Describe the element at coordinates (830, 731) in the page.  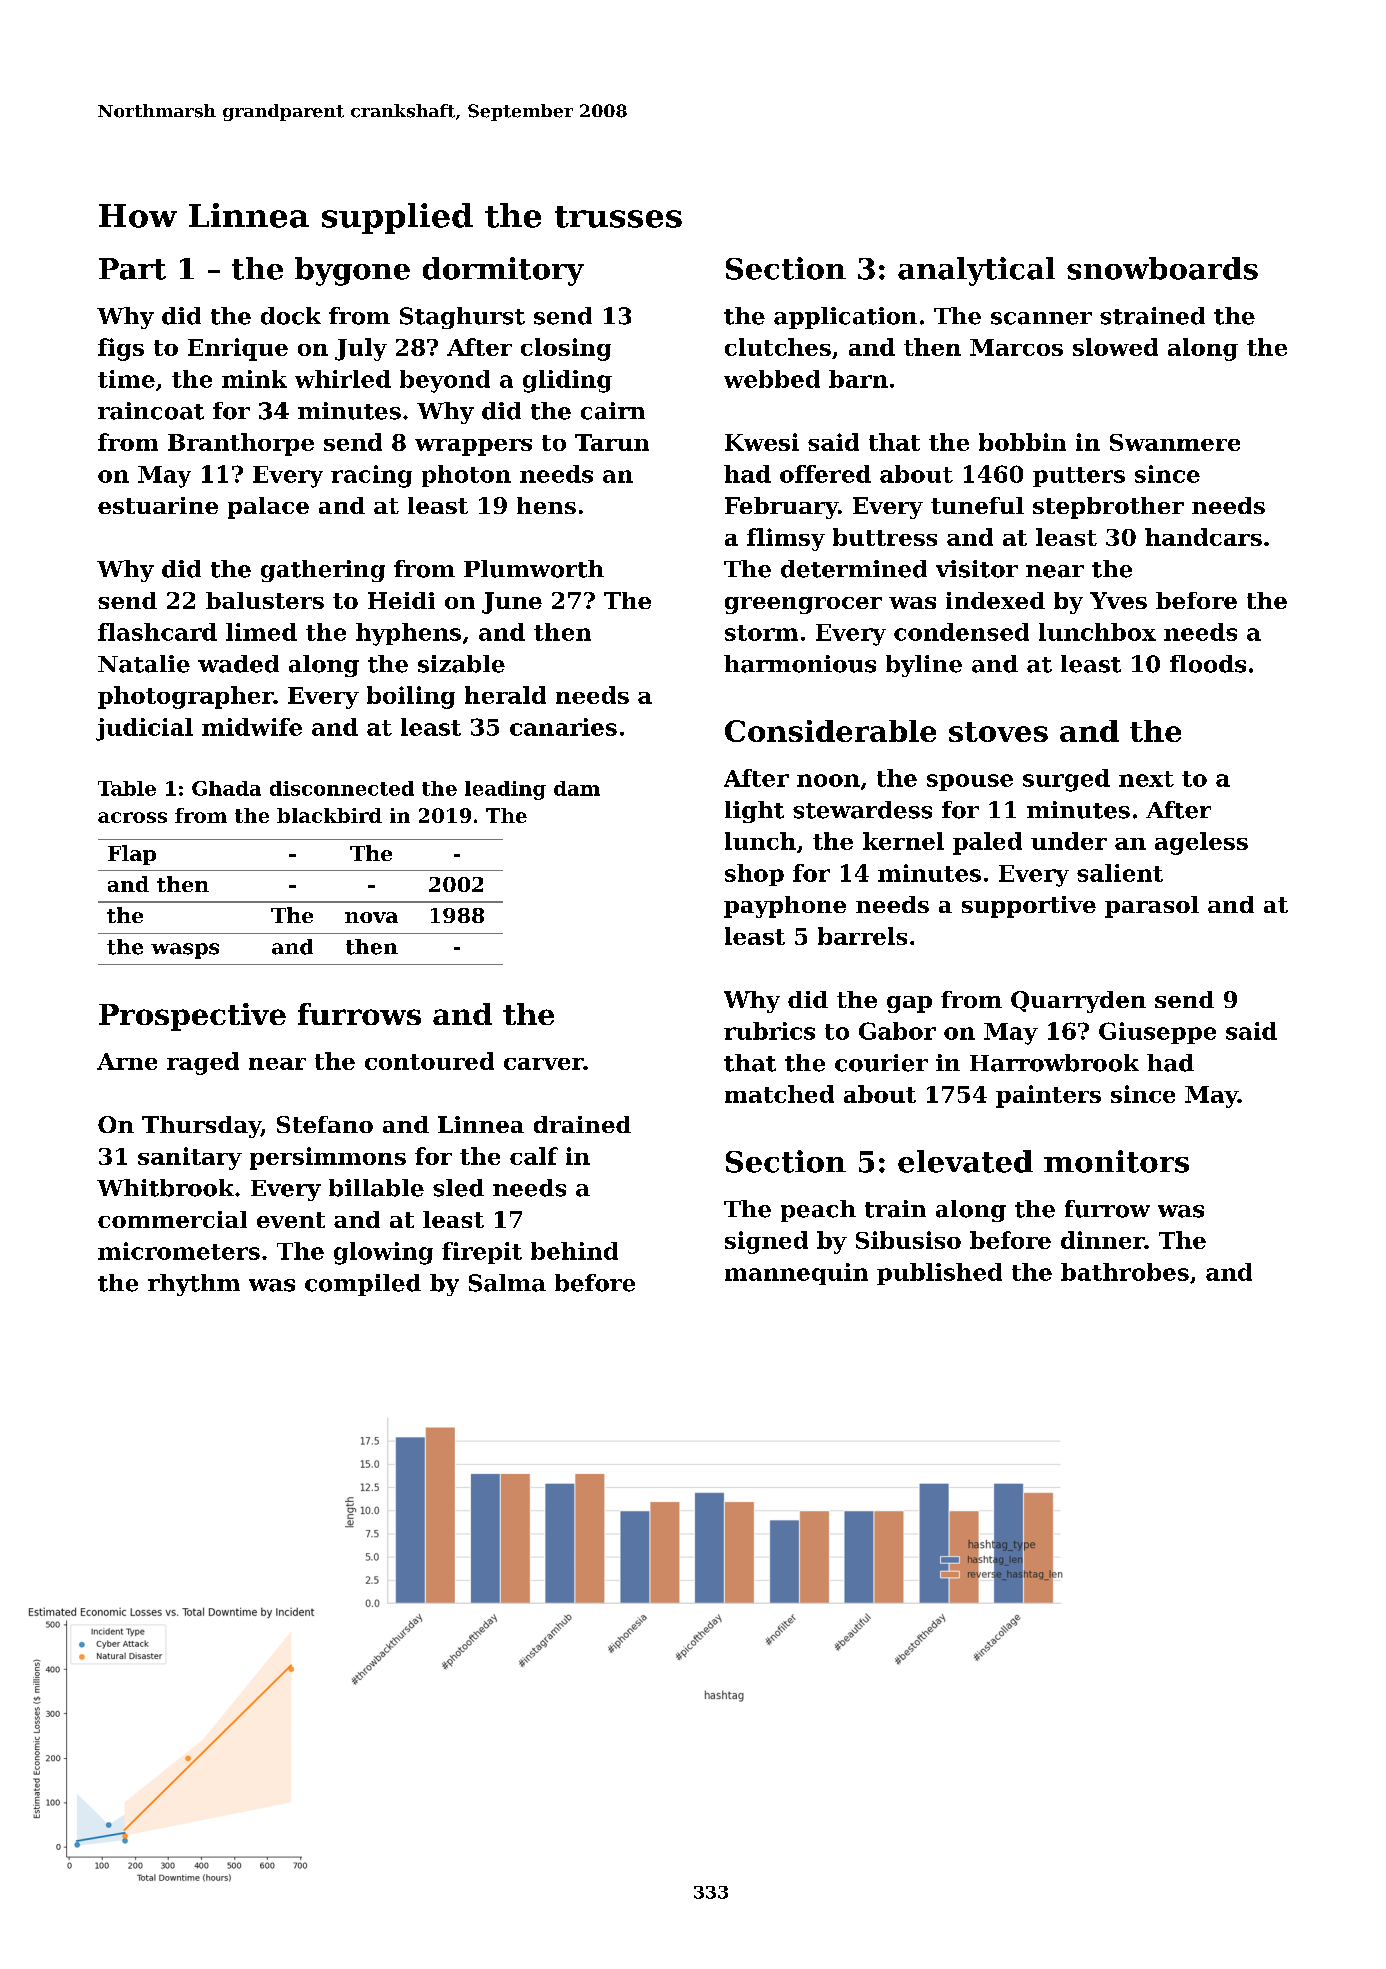
I see `Considerable` at that location.
